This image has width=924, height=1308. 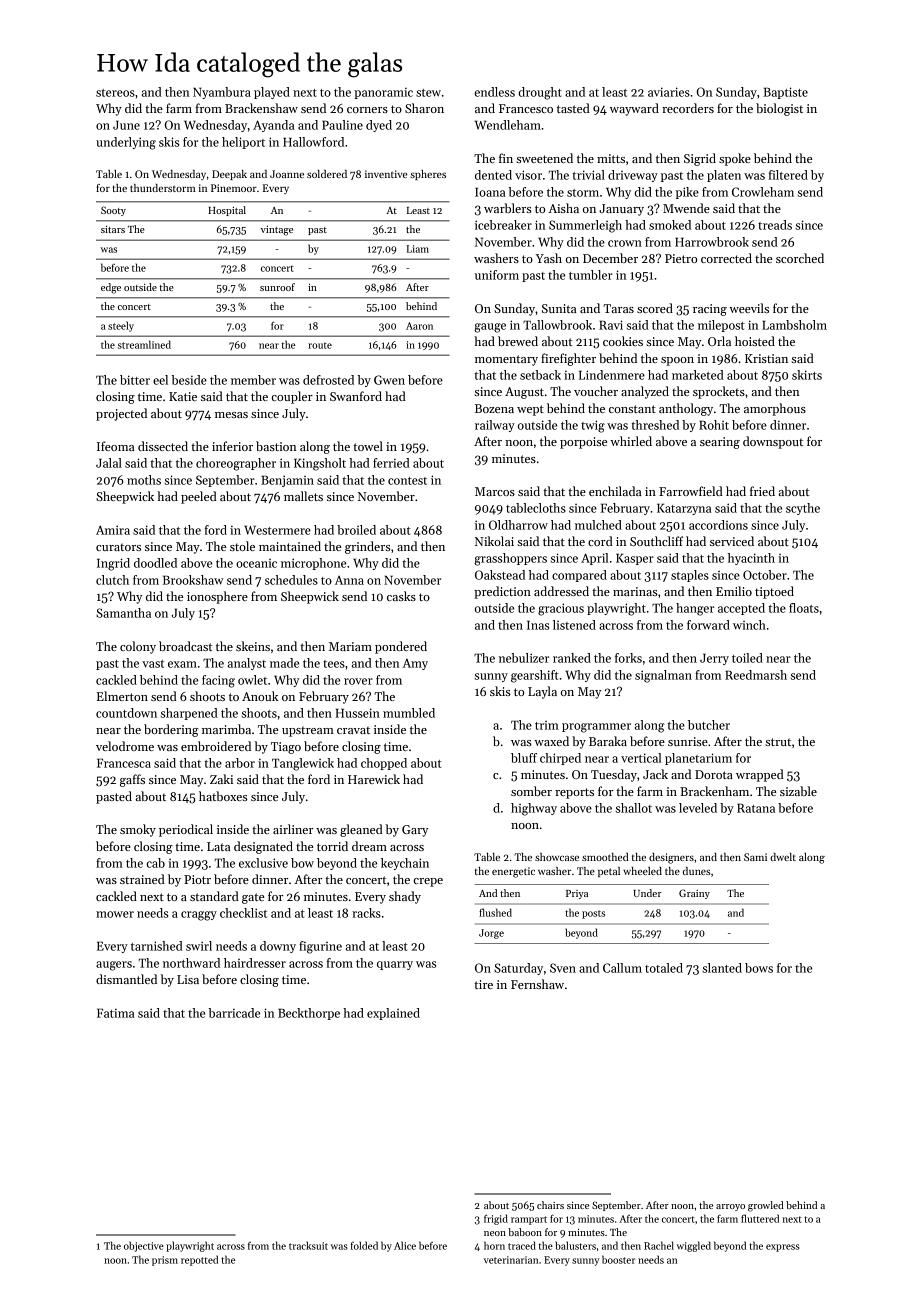 I want to click on Ratana, so click(x=756, y=808).
